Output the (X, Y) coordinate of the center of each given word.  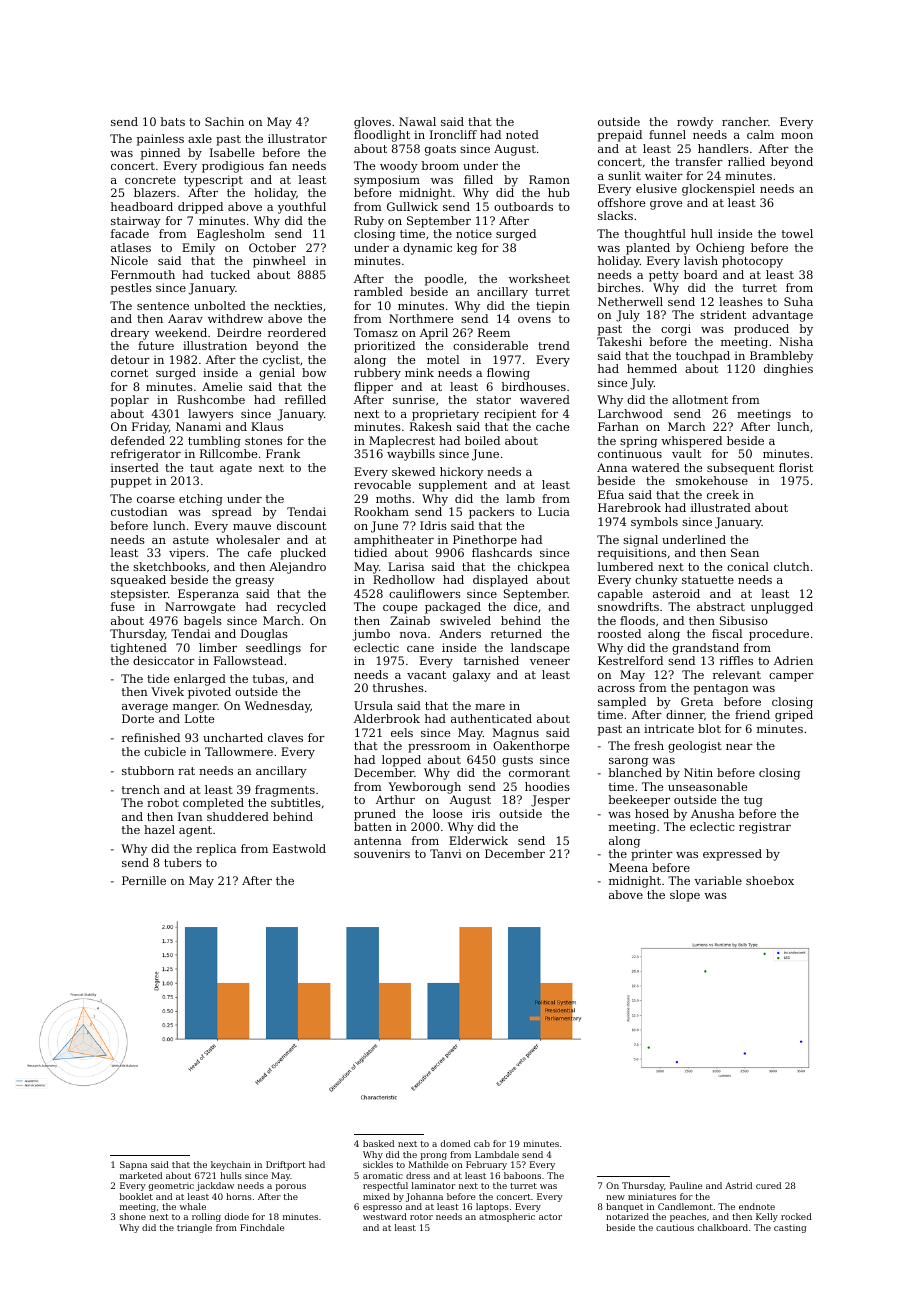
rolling (206, 1217)
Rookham (381, 511)
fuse (123, 606)
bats (172, 121)
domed (455, 1143)
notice (474, 233)
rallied (746, 161)
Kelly (767, 1217)
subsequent (740, 469)
